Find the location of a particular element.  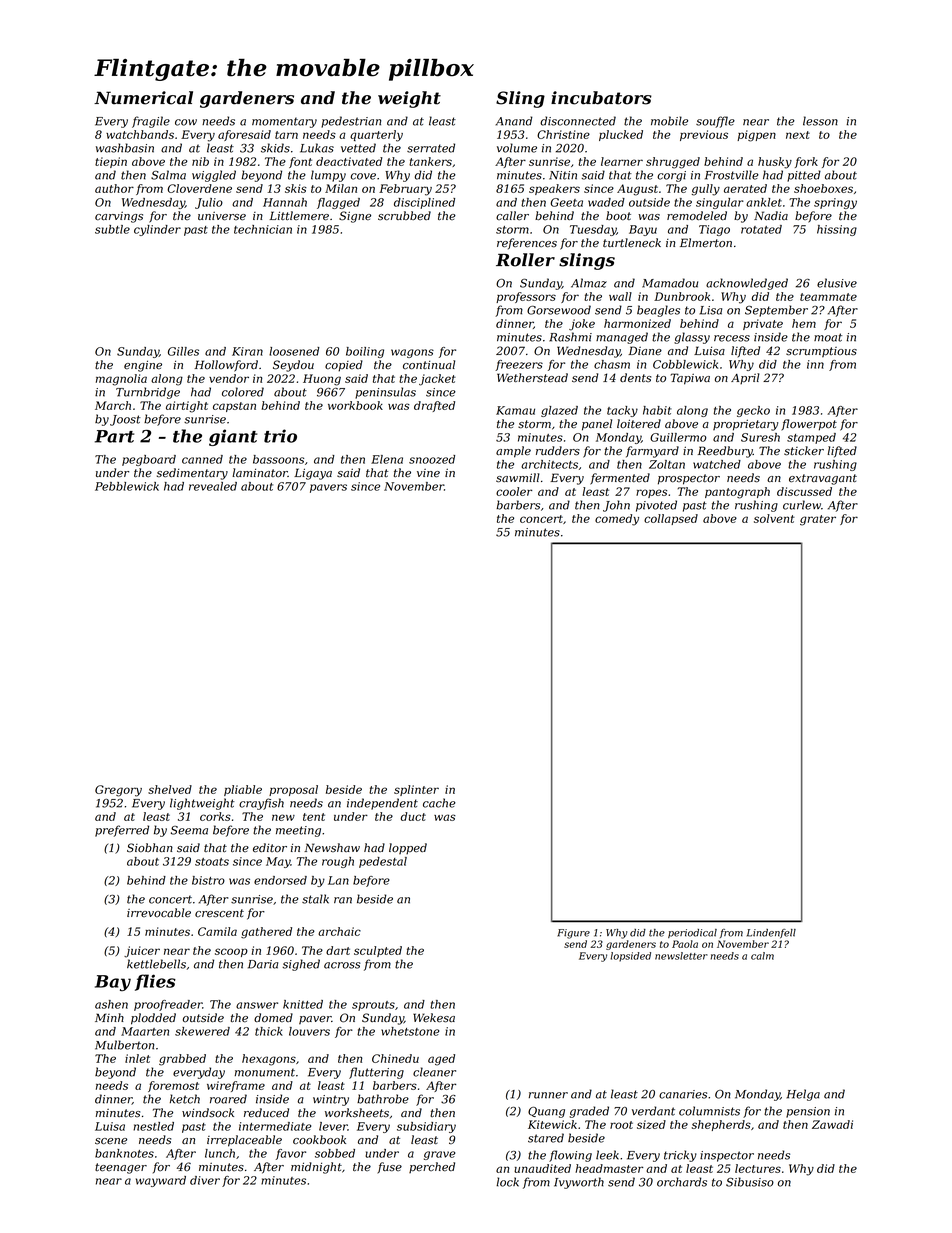

shelved is located at coordinates (170, 789).
